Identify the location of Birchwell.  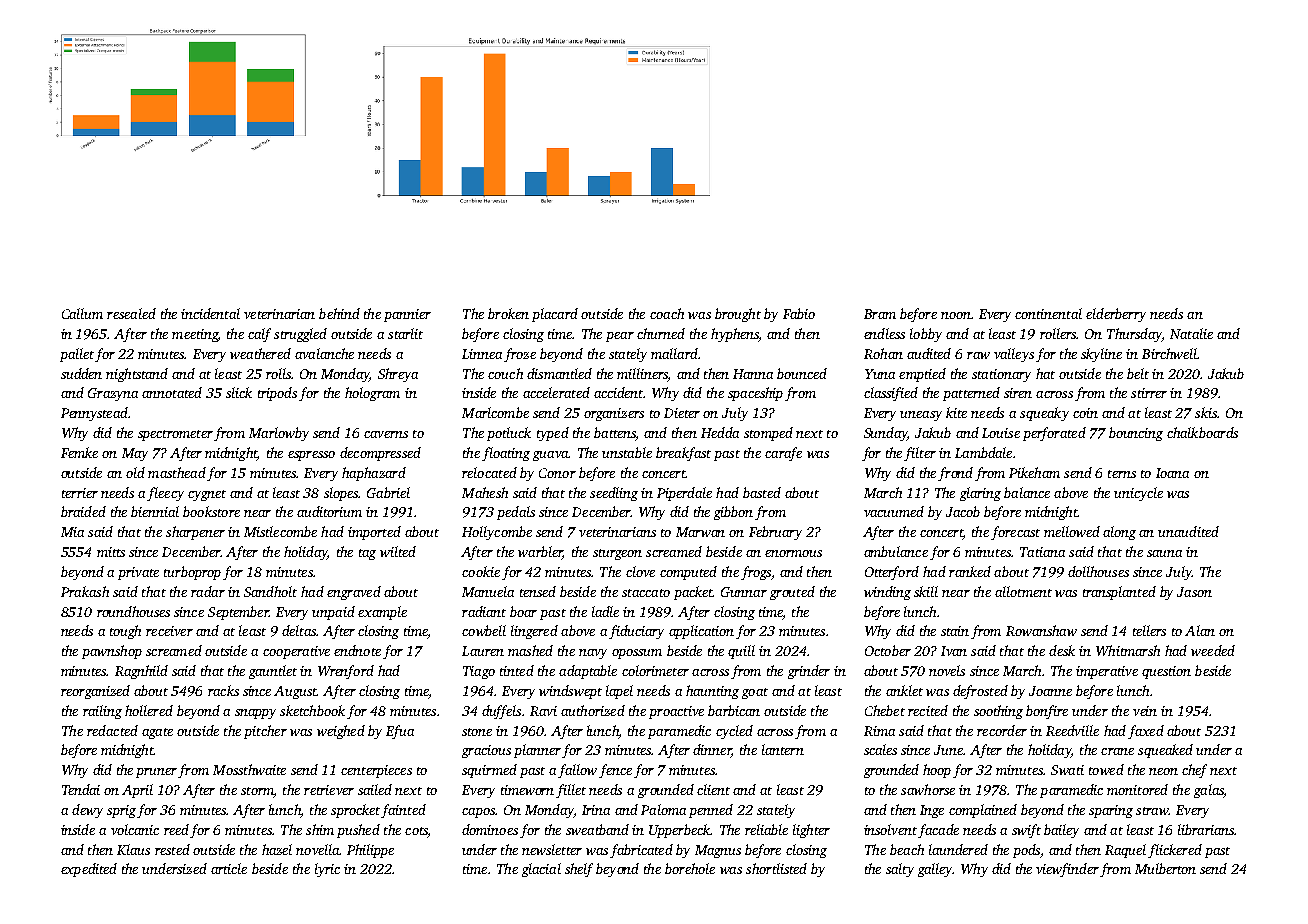
(1169, 353).
